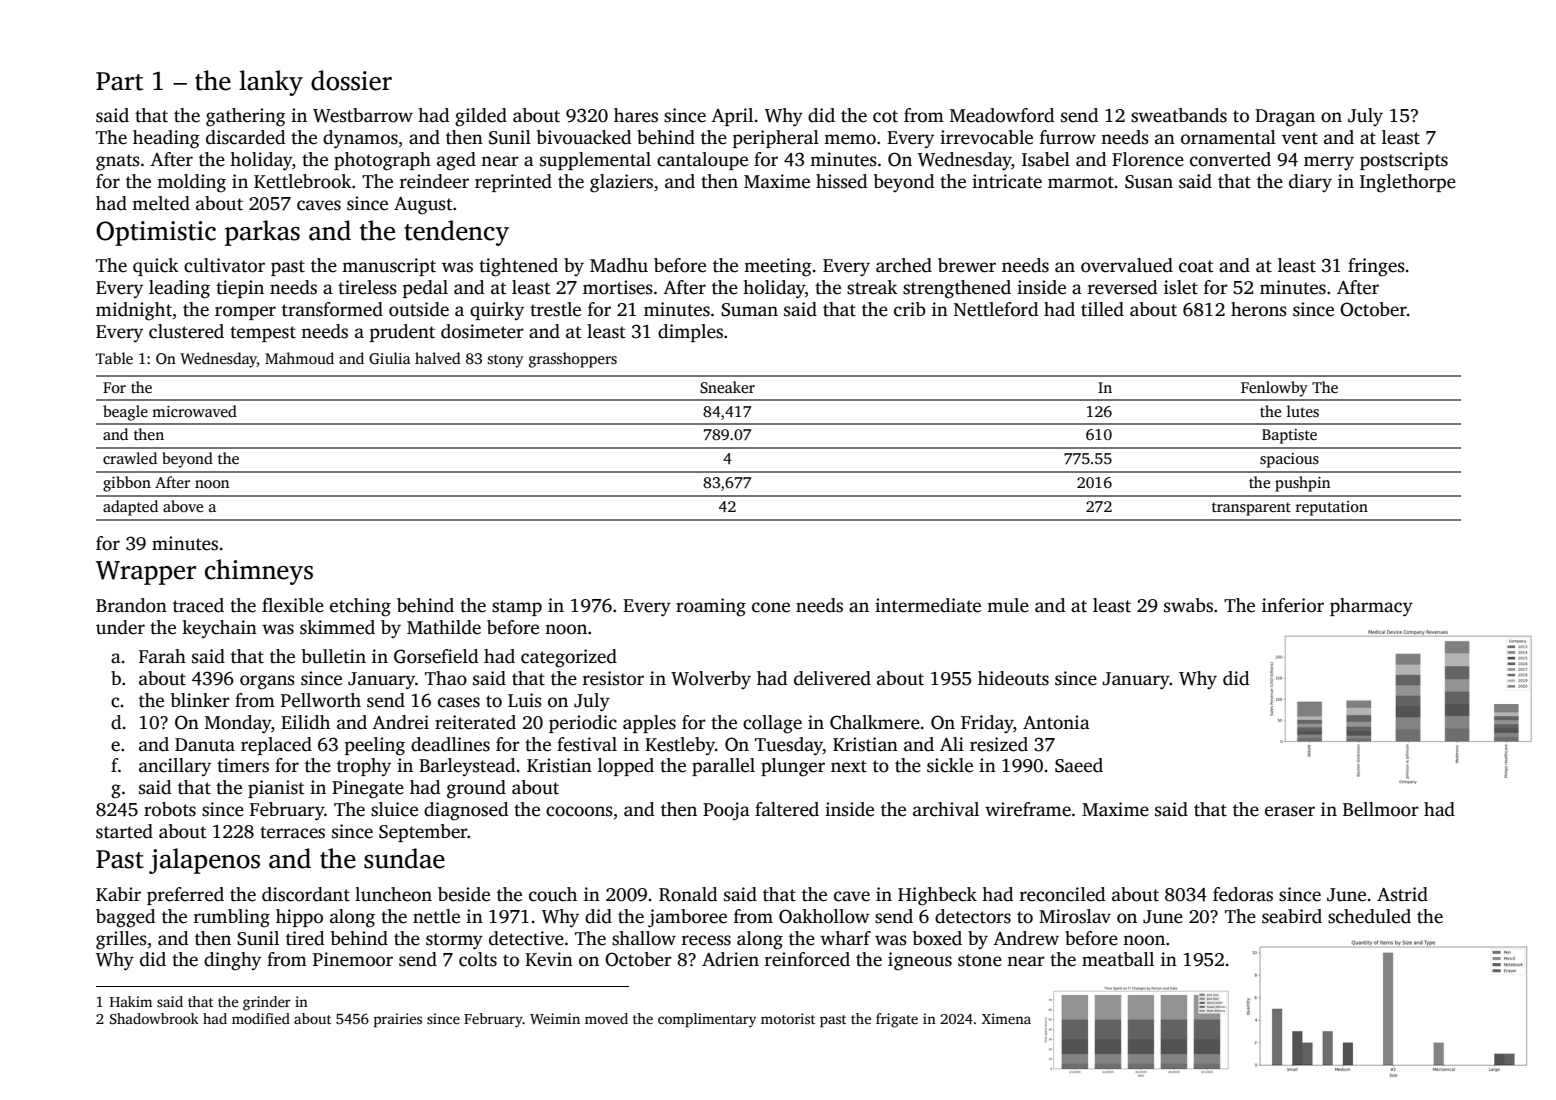  What do you see at coordinates (1285, 118) in the screenshot?
I see `Dragan` at bounding box center [1285, 118].
